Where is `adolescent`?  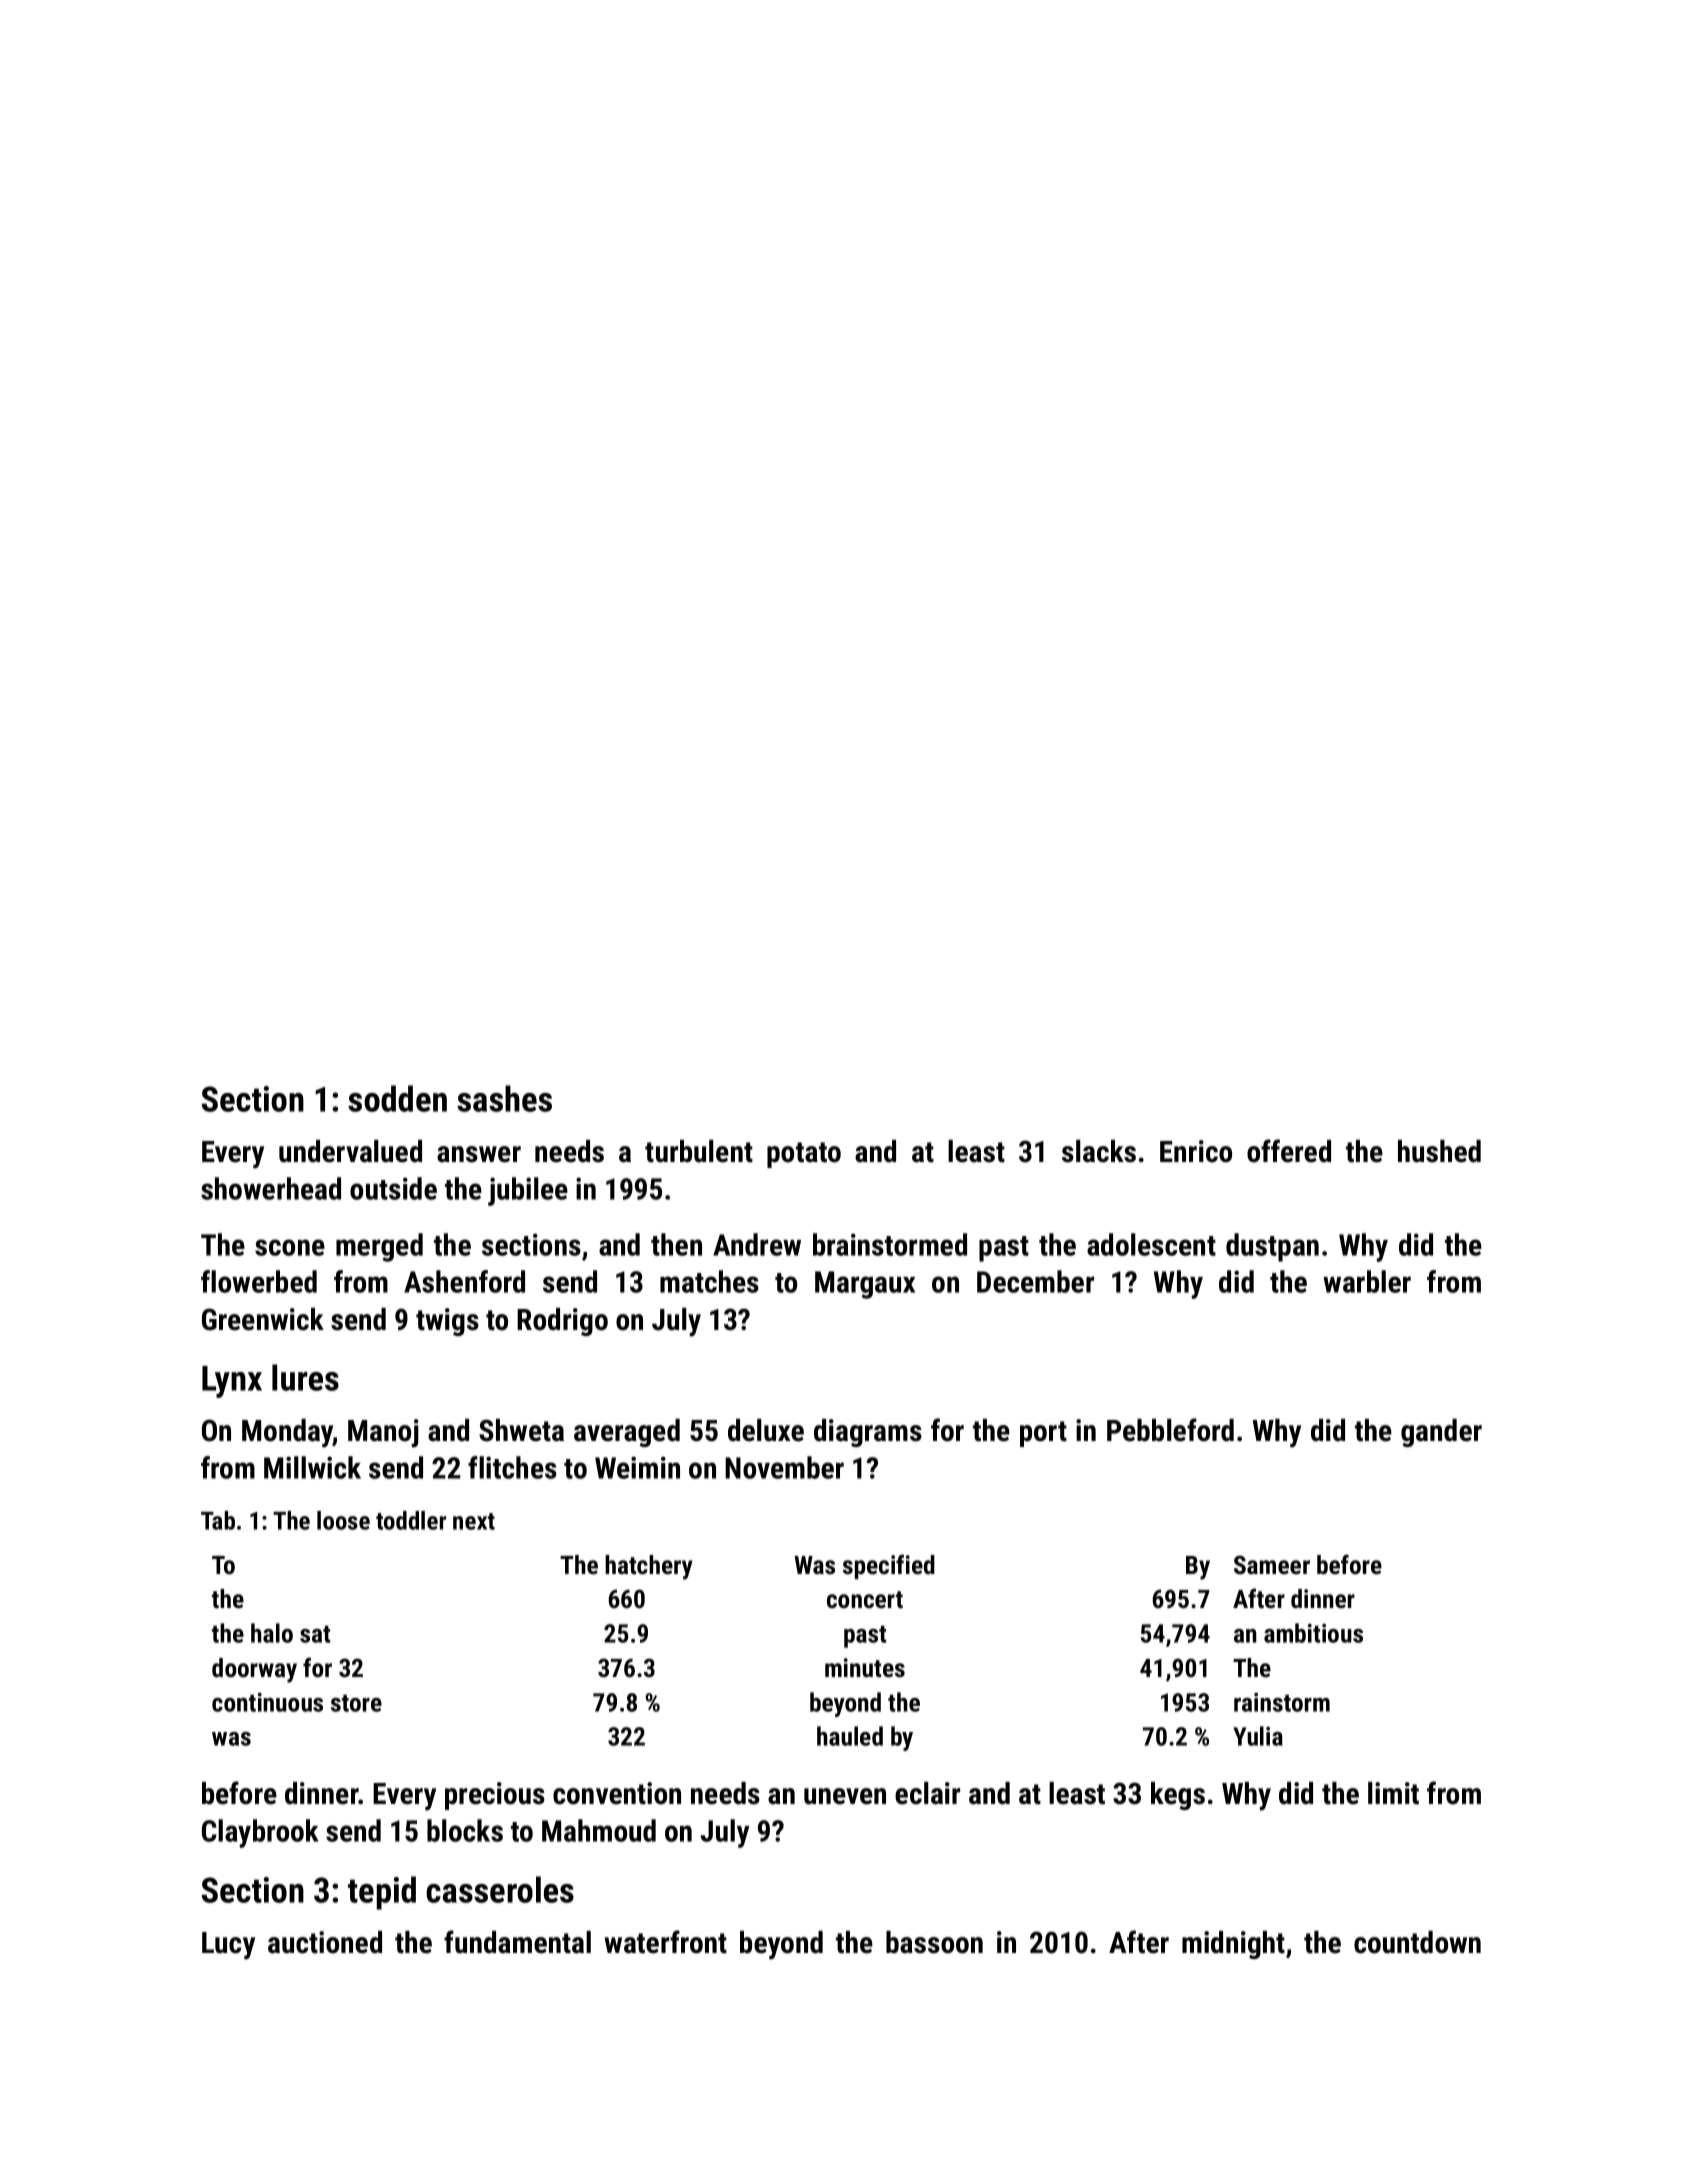
adolescent is located at coordinates (1151, 1244).
